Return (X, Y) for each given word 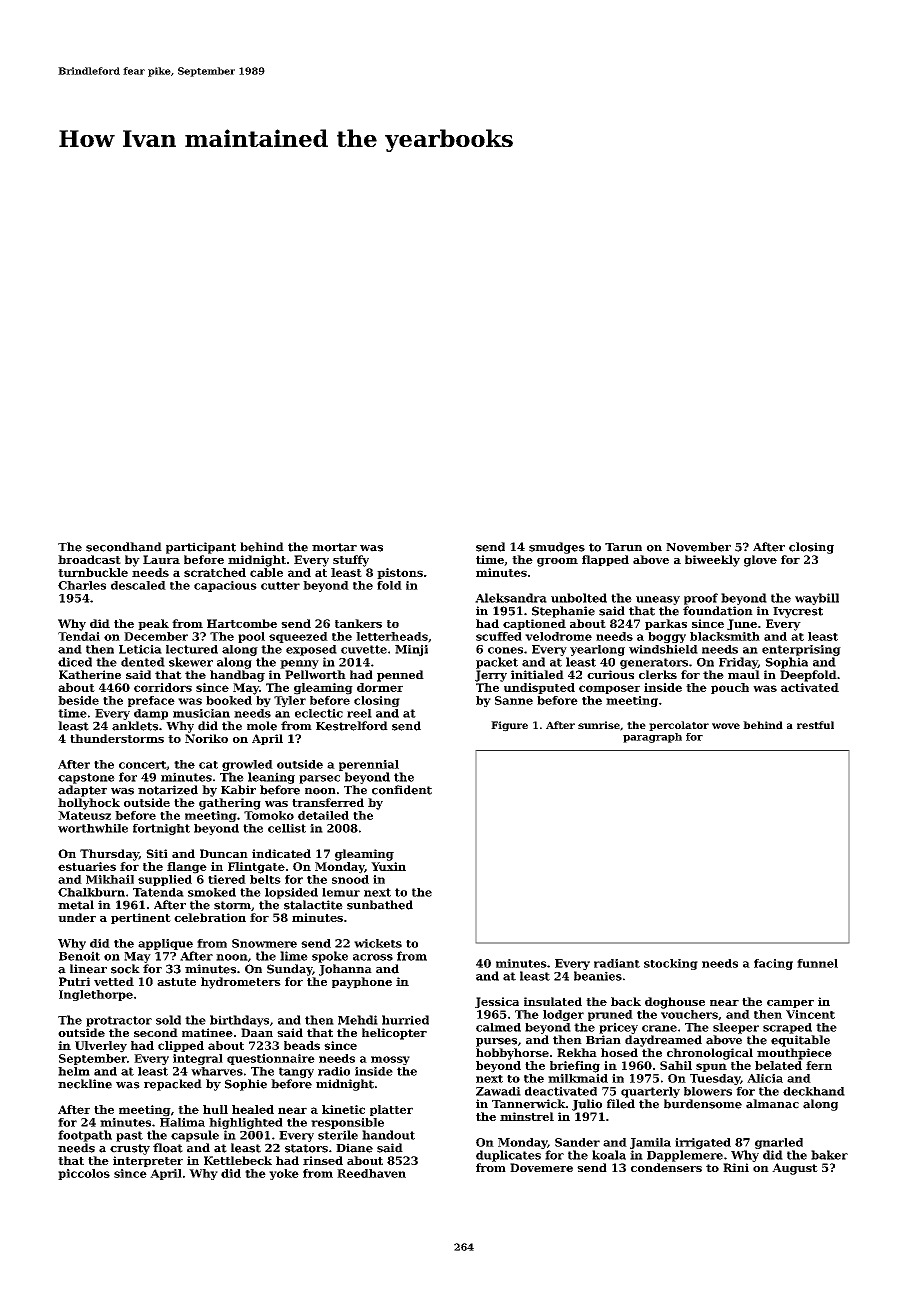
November (698, 547)
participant (201, 548)
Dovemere (541, 1167)
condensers (666, 1167)
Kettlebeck (238, 1160)
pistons (400, 573)
